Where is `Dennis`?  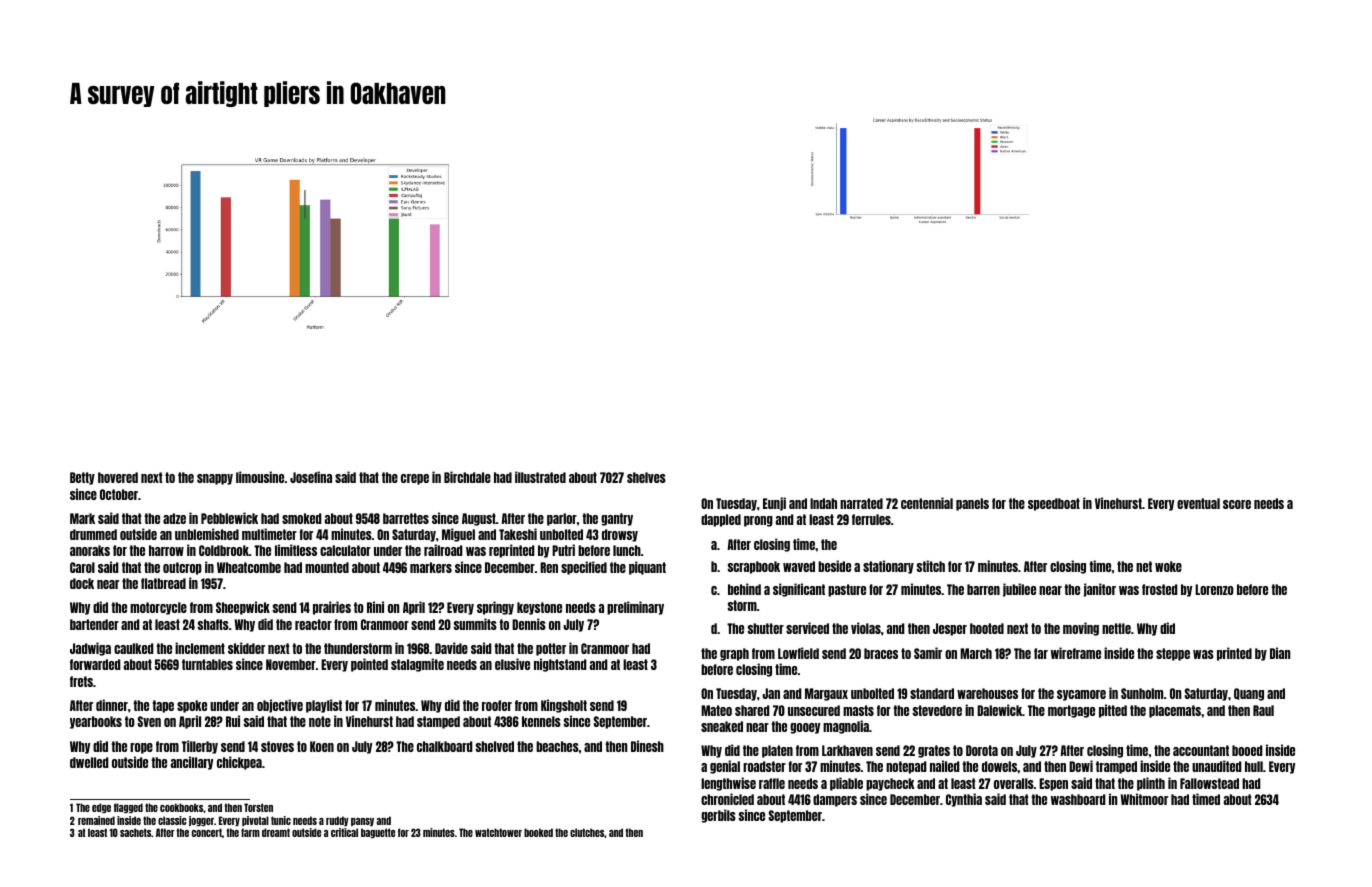 Dennis is located at coordinates (529, 624).
